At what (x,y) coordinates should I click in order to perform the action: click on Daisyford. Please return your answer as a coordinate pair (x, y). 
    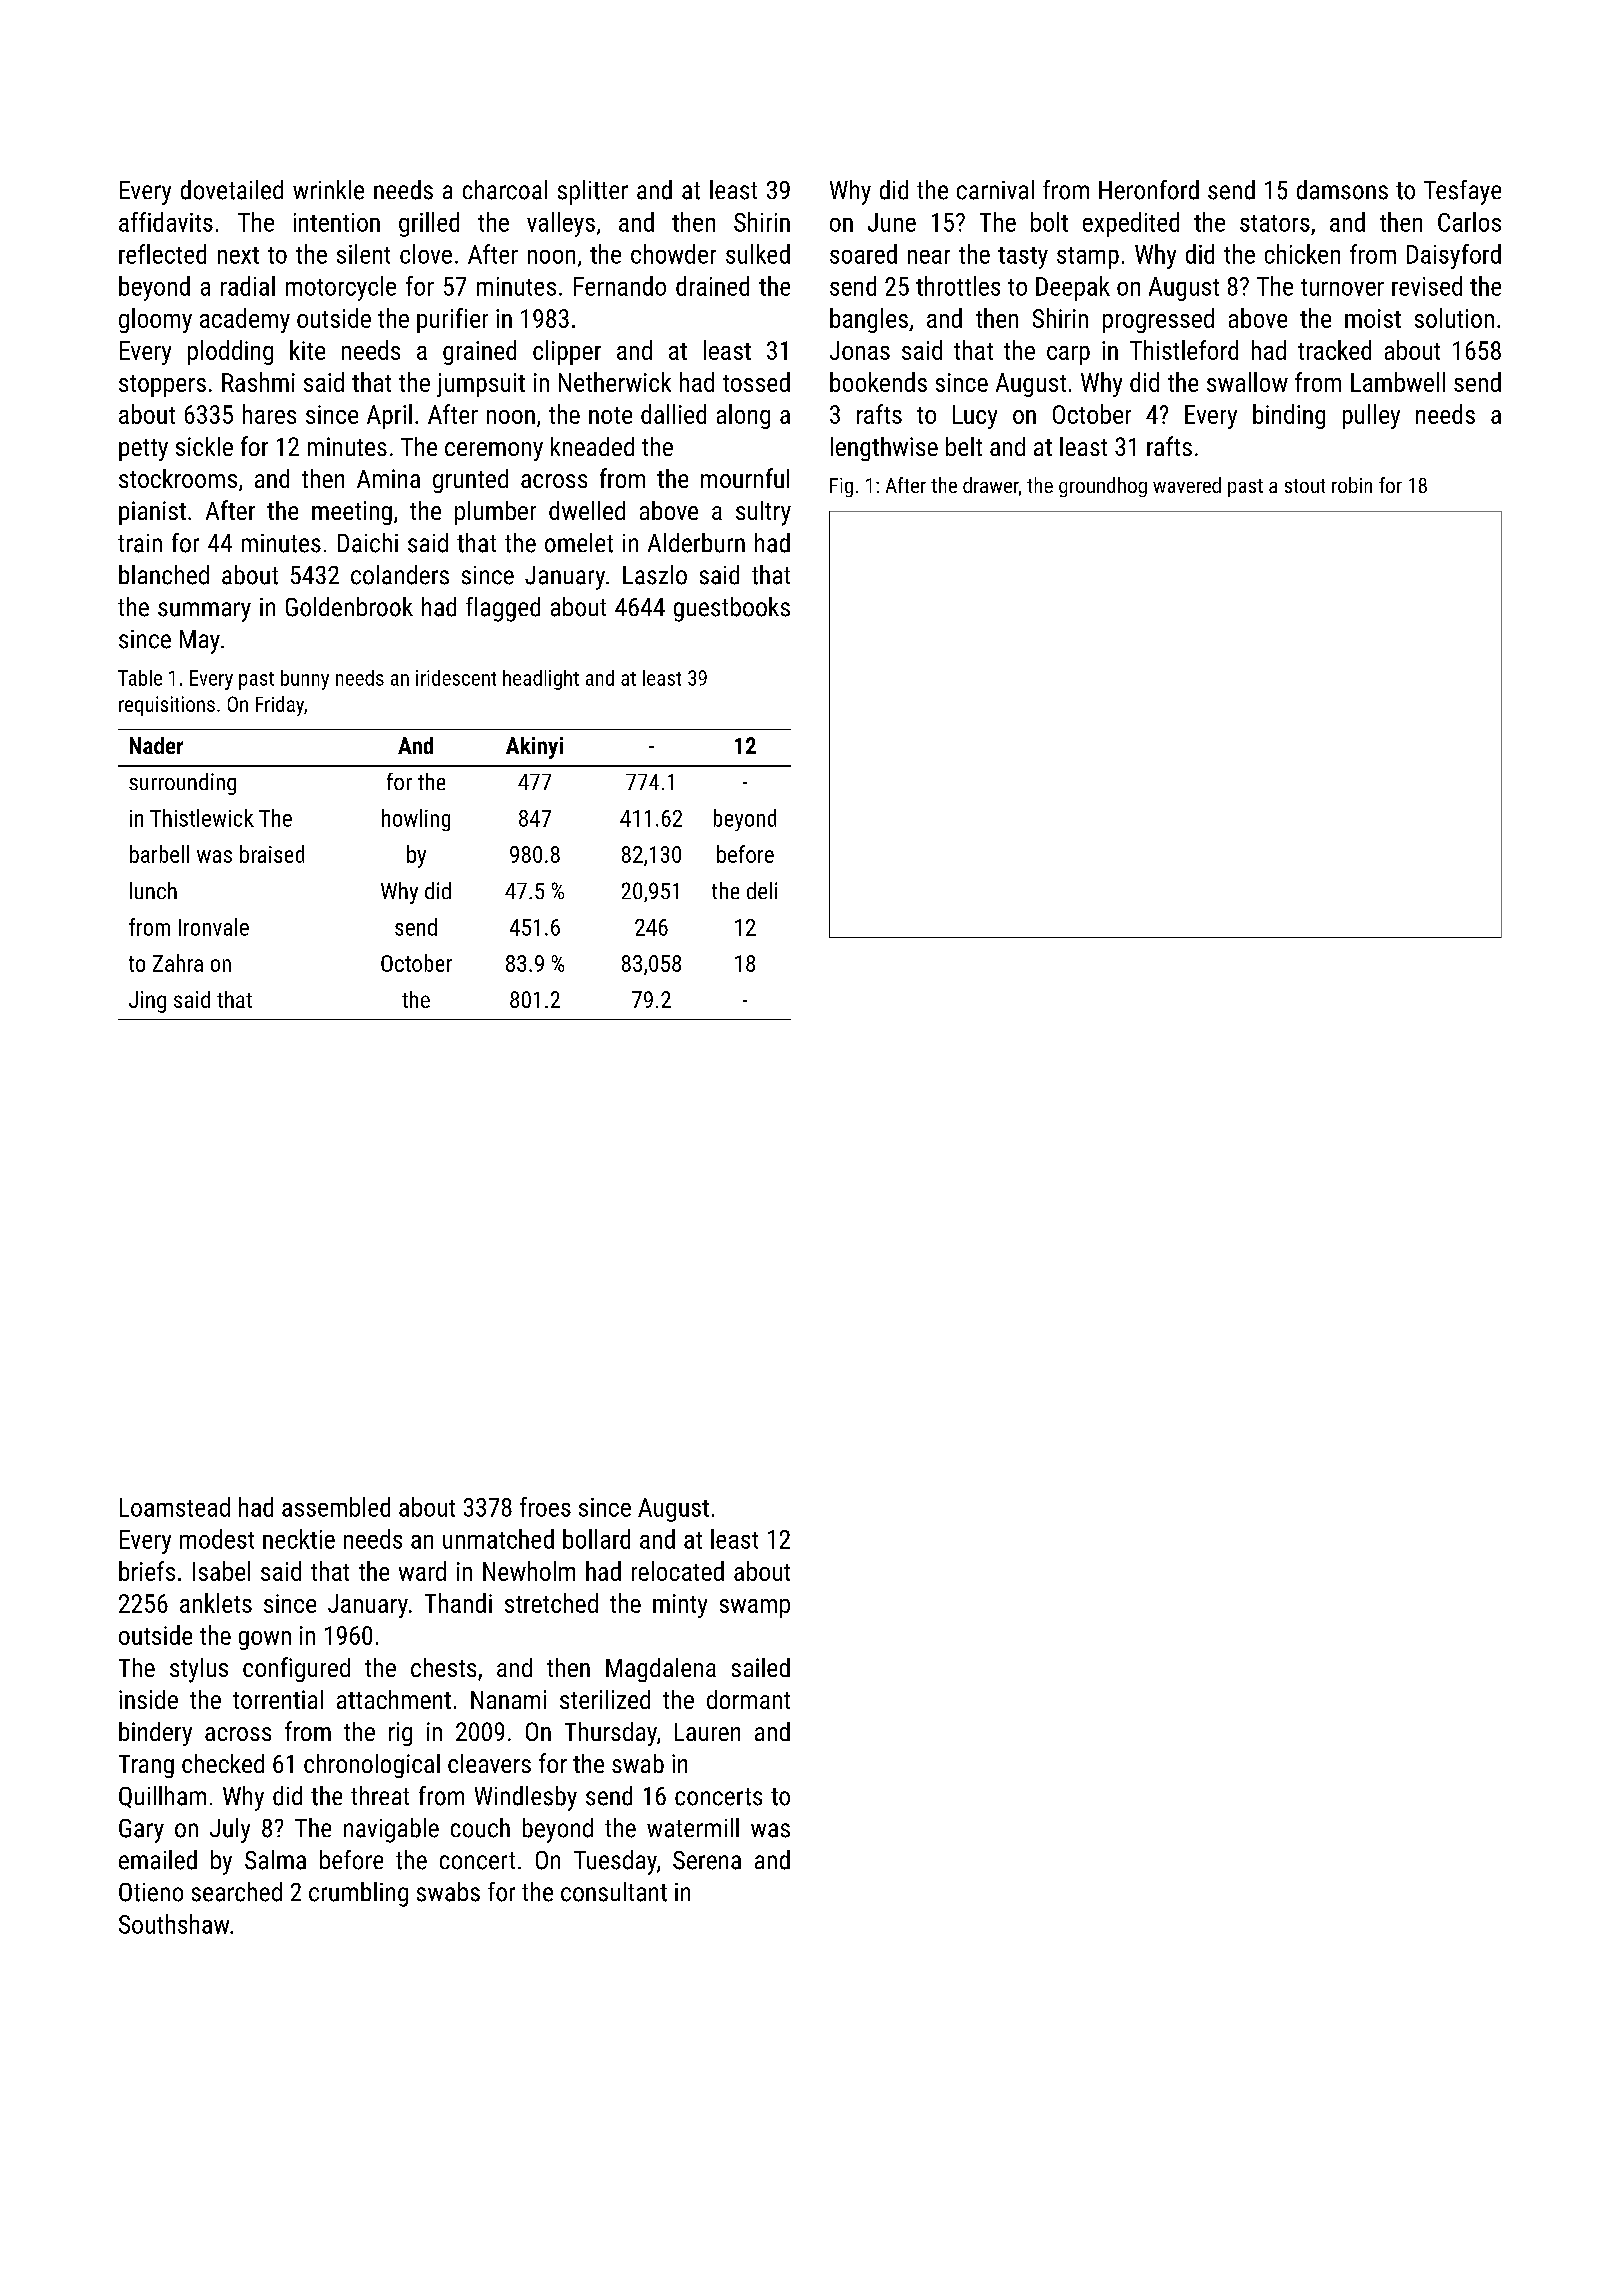
    Looking at the image, I should click on (1454, 256).
